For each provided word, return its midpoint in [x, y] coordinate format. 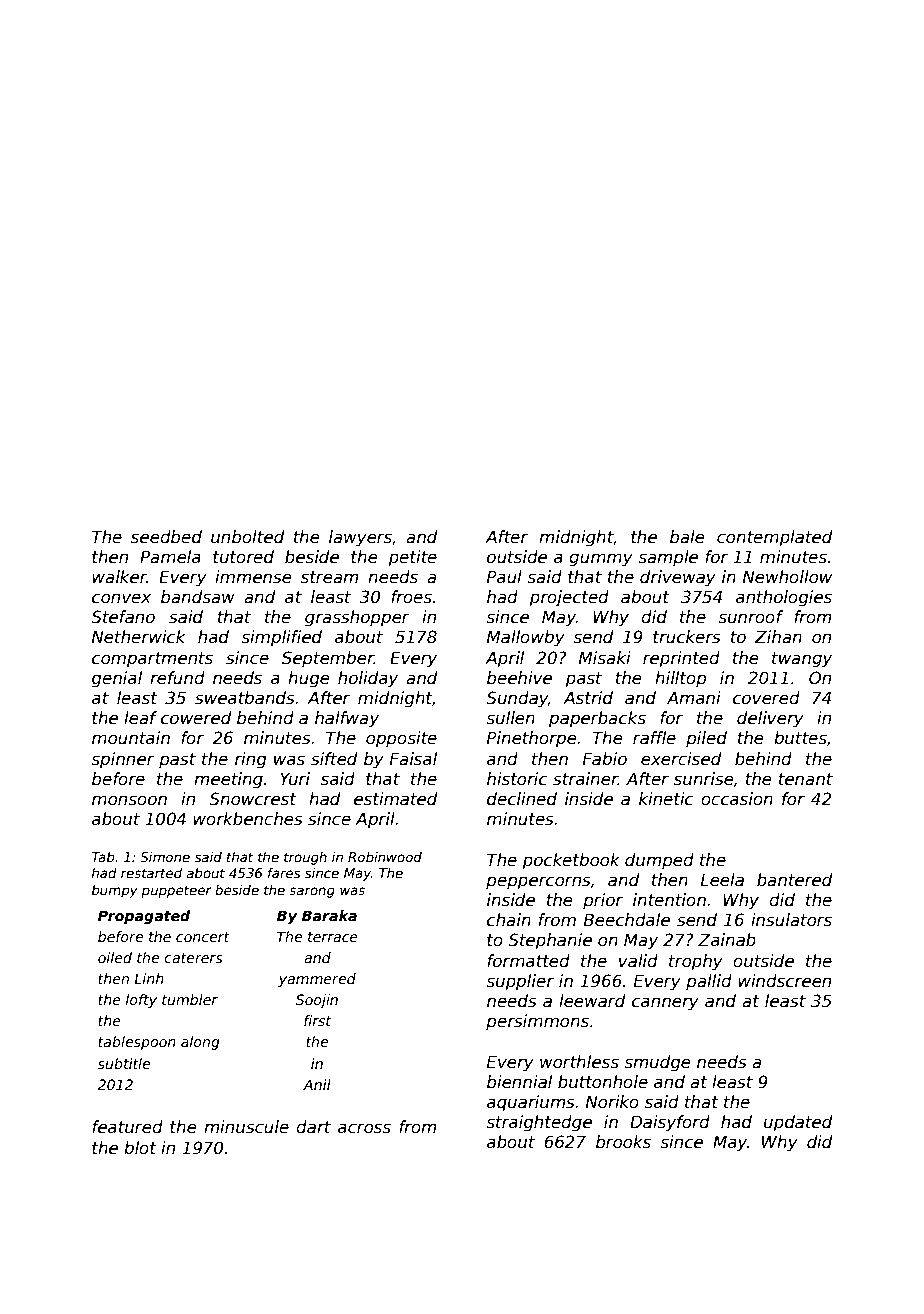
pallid [709, 982]
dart [313, 1127]
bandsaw [198, 597]
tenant [805, 779]
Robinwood [385, 857]
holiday [368, 679]
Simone [165, 857]
